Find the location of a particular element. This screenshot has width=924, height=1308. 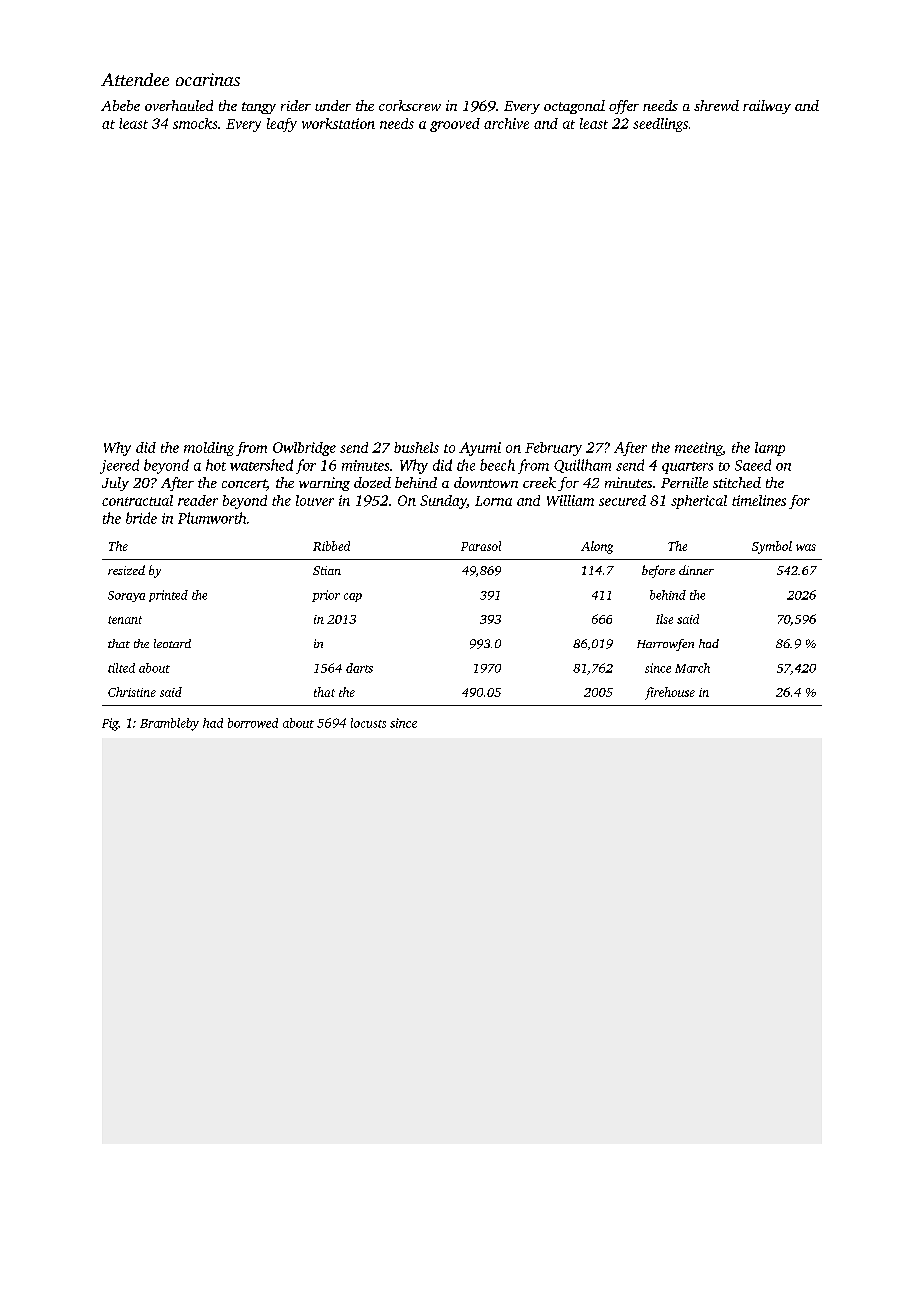

corkscrew is located at coordinates (410, 105).
